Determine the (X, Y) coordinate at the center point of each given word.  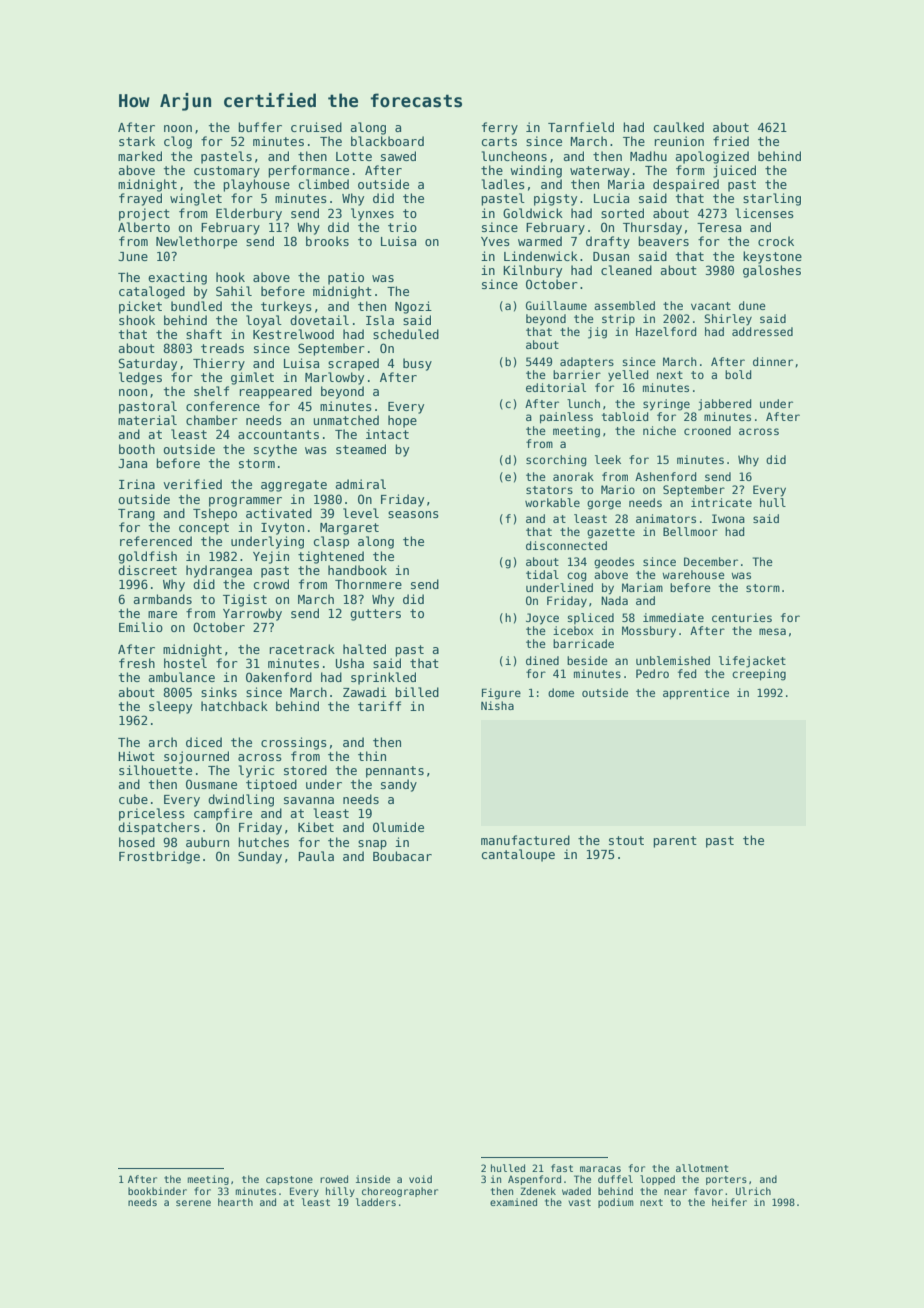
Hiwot (136, 756)
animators (666, 518)
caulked (679, 127)
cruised (316, 127)
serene (193, 1203)
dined (542, 660)
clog (178, 142)
